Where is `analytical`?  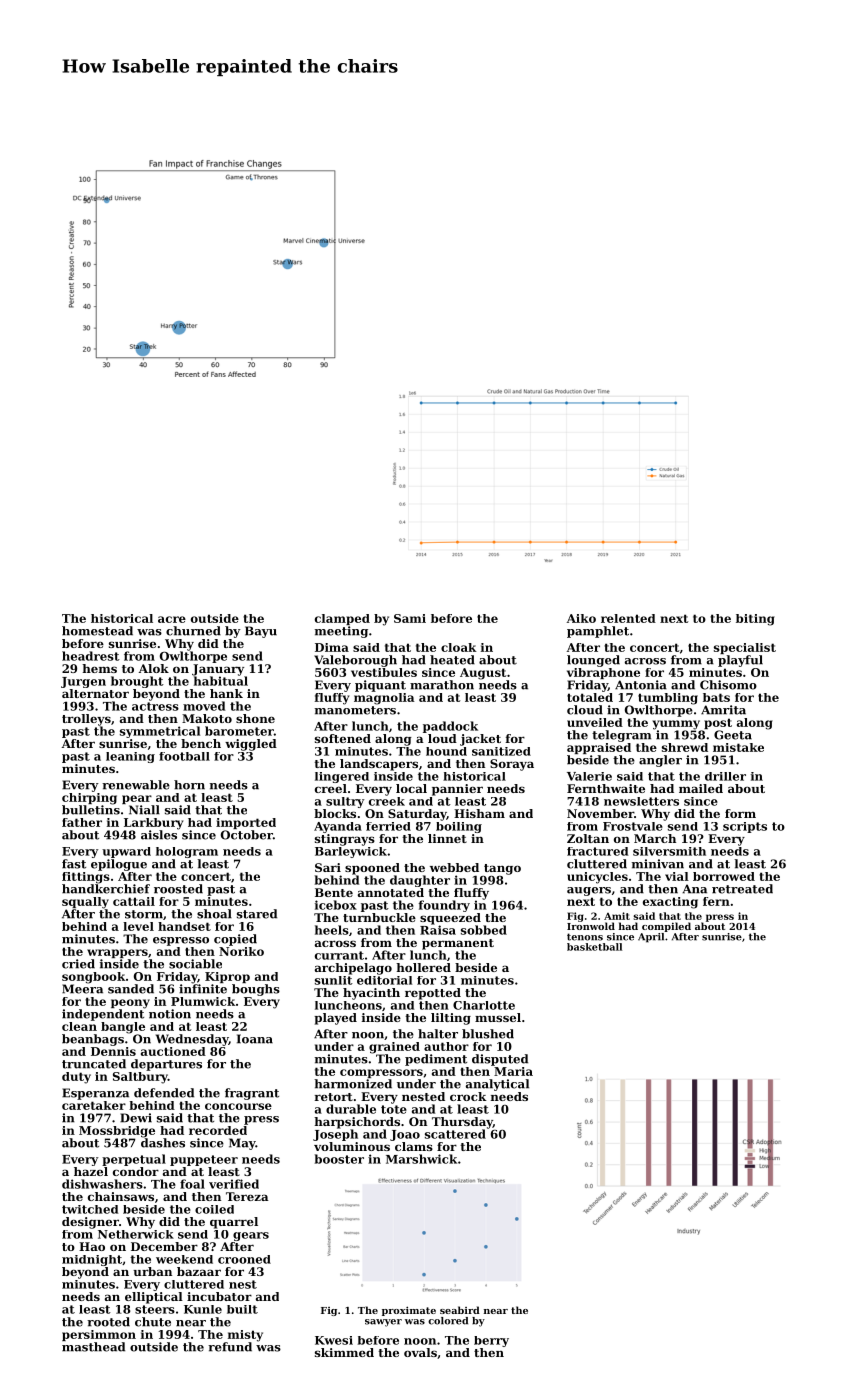 analytical is located at coordinates (497, 1085).
